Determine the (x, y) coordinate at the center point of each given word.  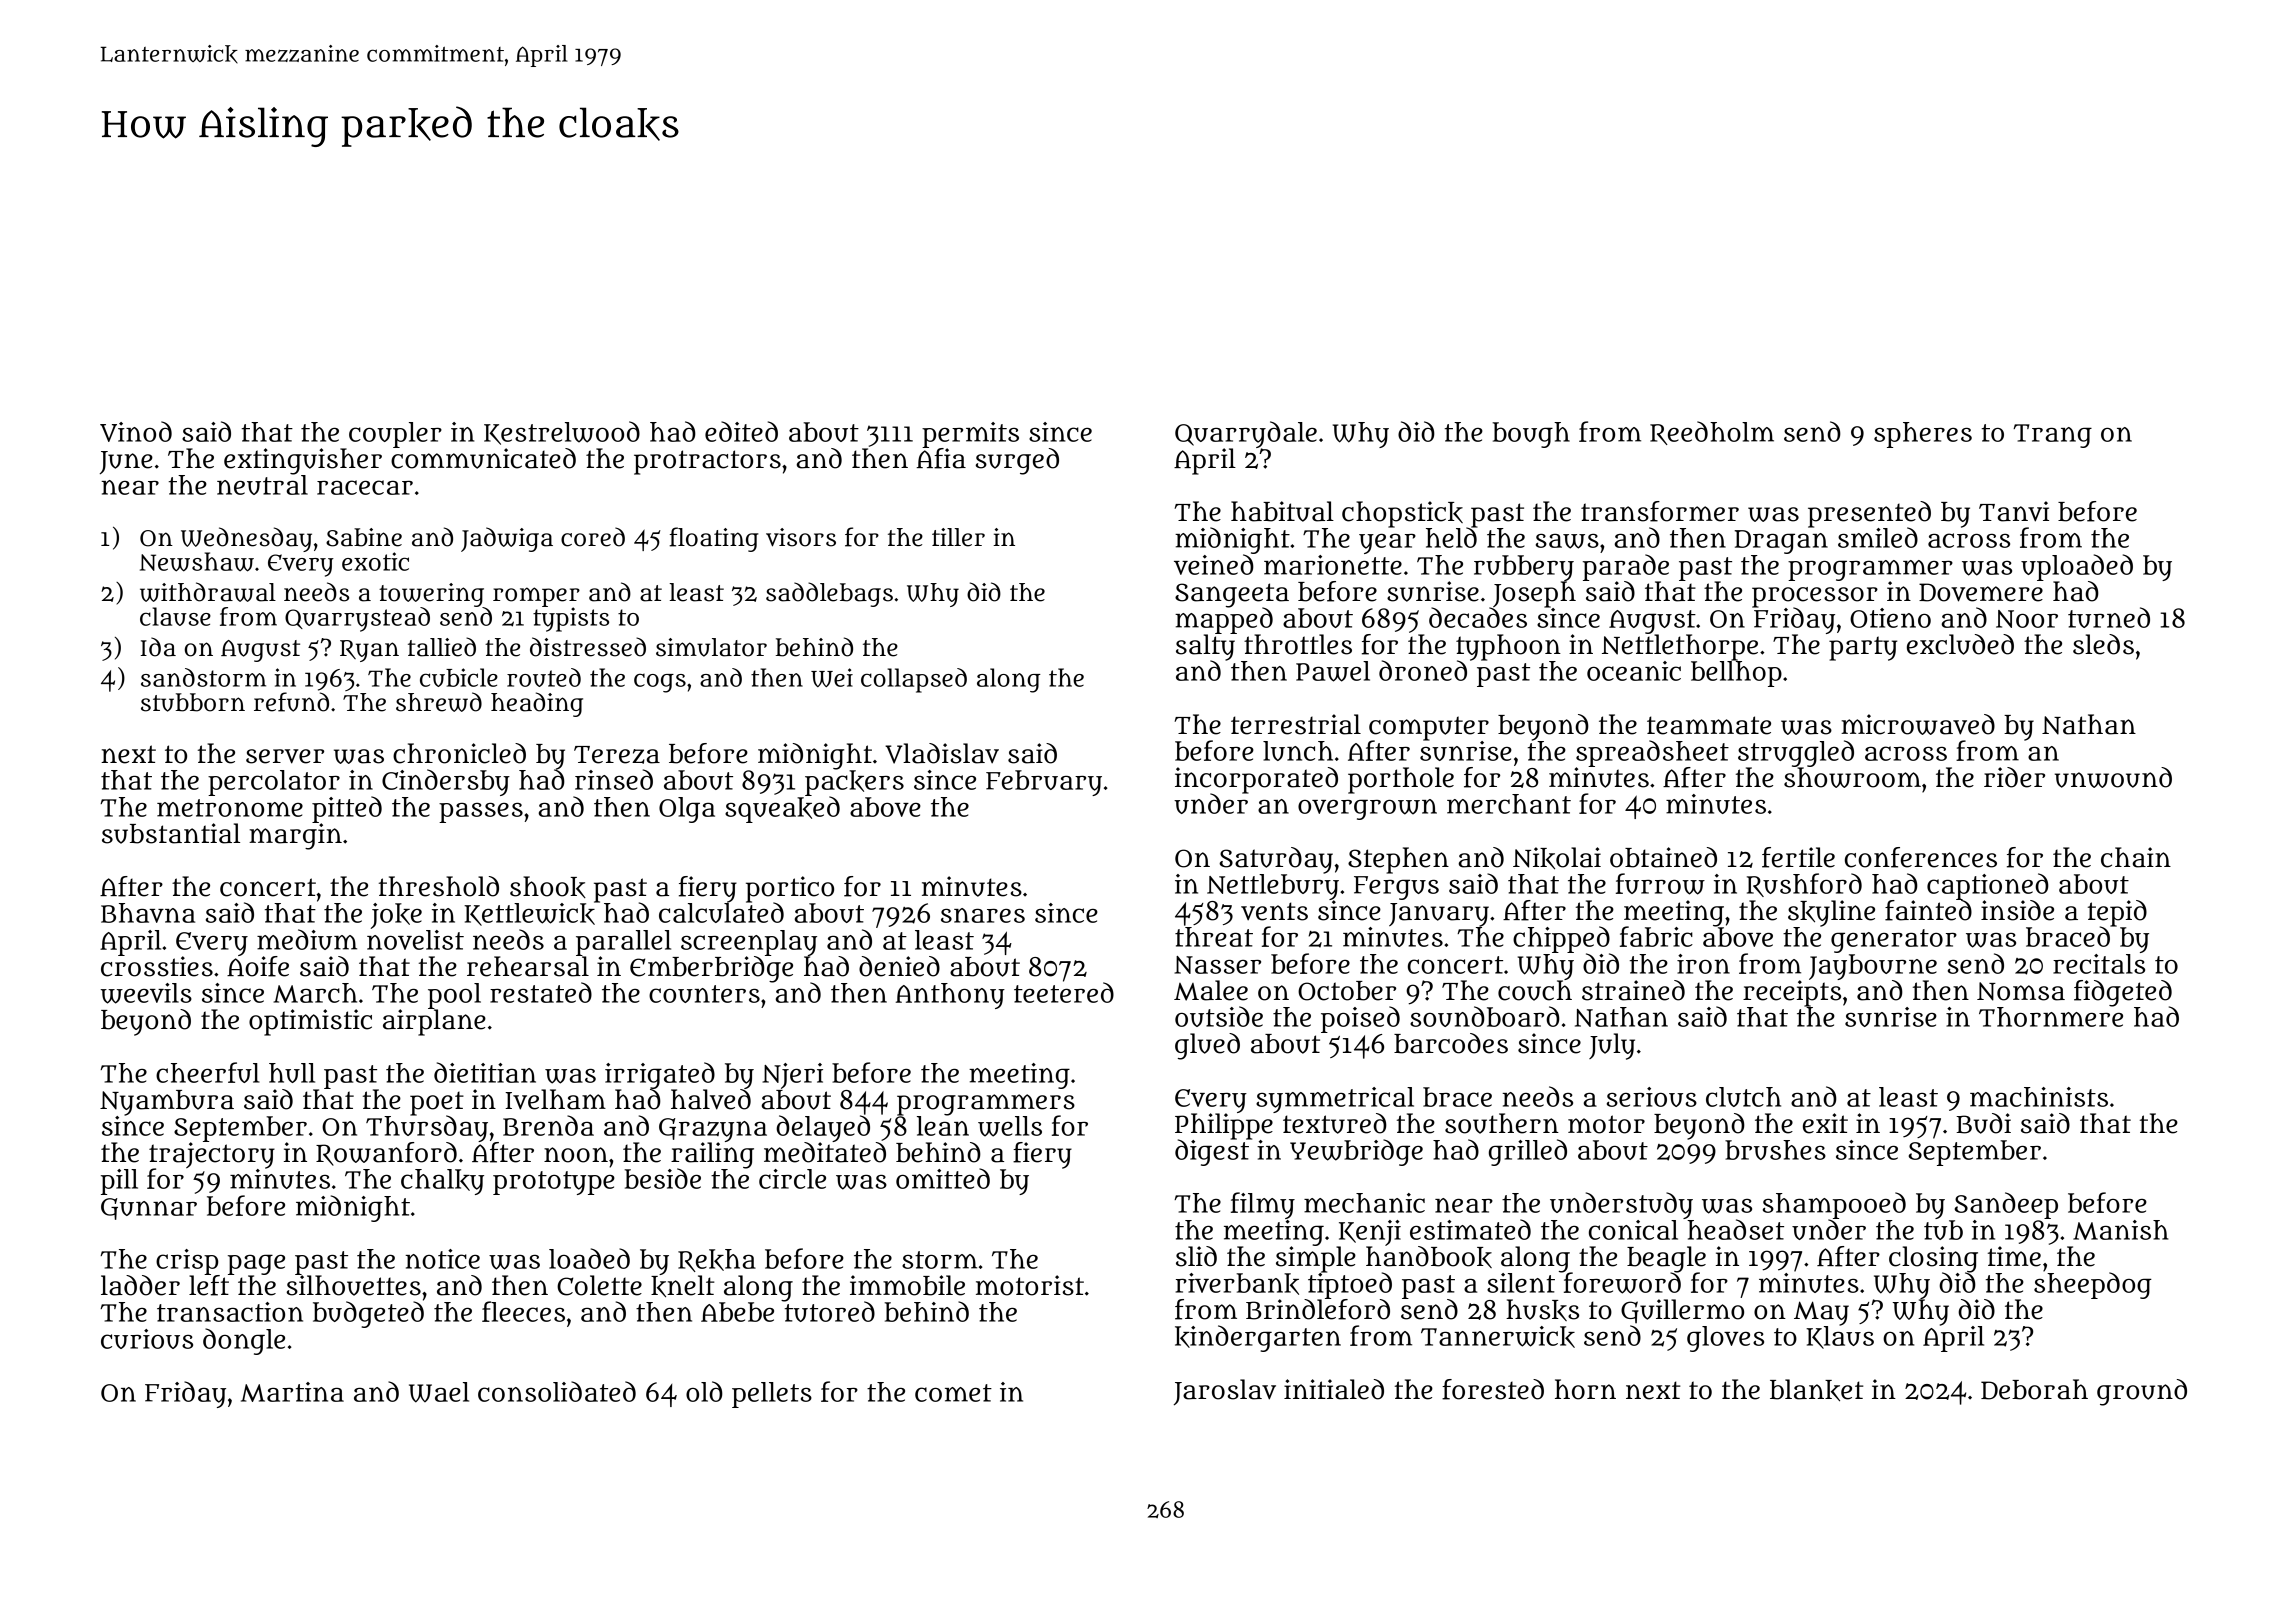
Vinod (136, 431)
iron (1703, 964)
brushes (1775, 1150)
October (1347, 991)
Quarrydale (1246, 434)
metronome (230, 808)
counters (704, 994)
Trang (2052, 436)
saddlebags (829, 594)
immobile (907, 1285)
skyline (1831, 913)
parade (1626, 567)
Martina (292, 1392)
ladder (140, 1285)
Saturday (1276, 860)
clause (175, 616)
